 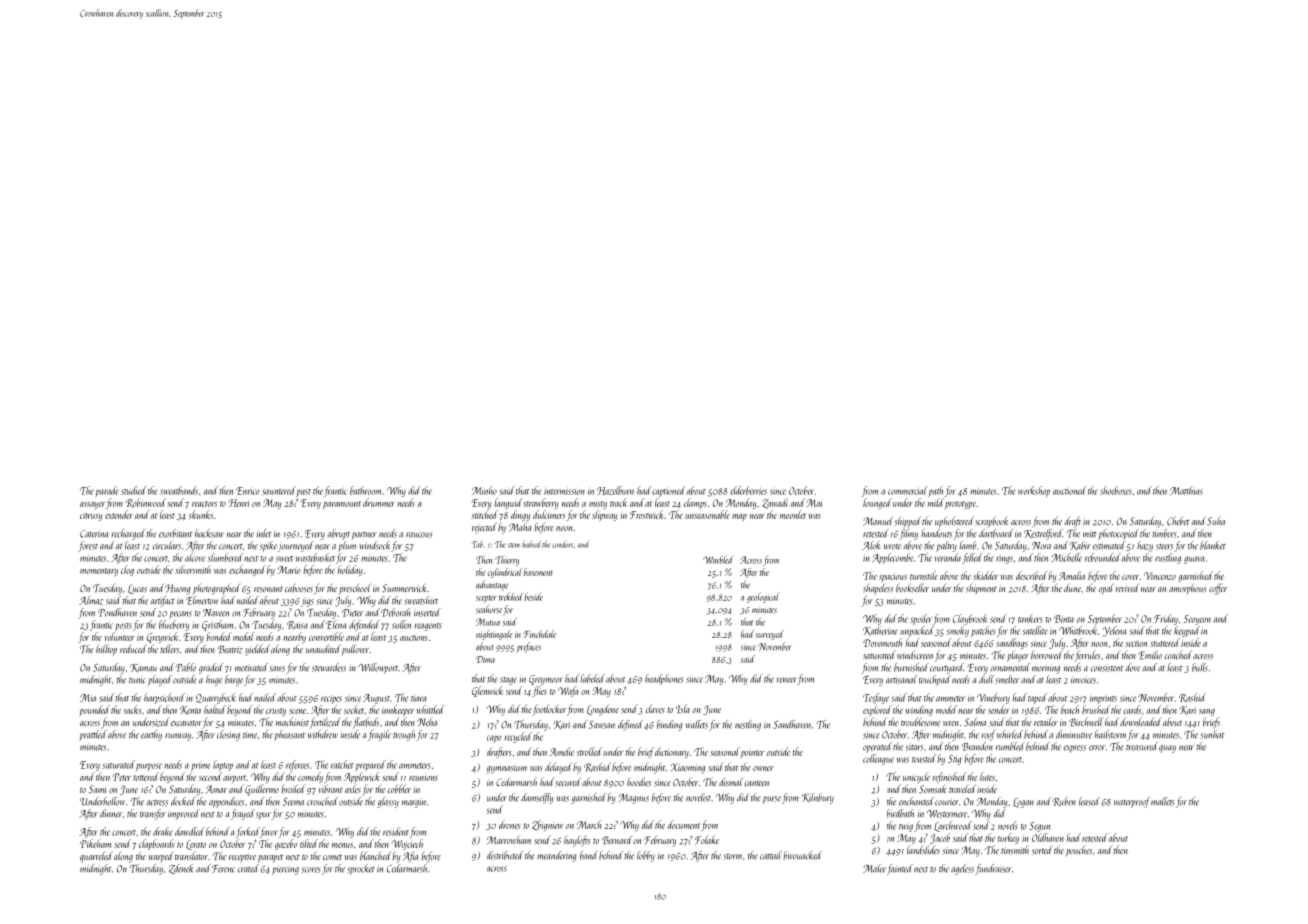 I want to click on Summerwick, so click(x=404, y=588).
